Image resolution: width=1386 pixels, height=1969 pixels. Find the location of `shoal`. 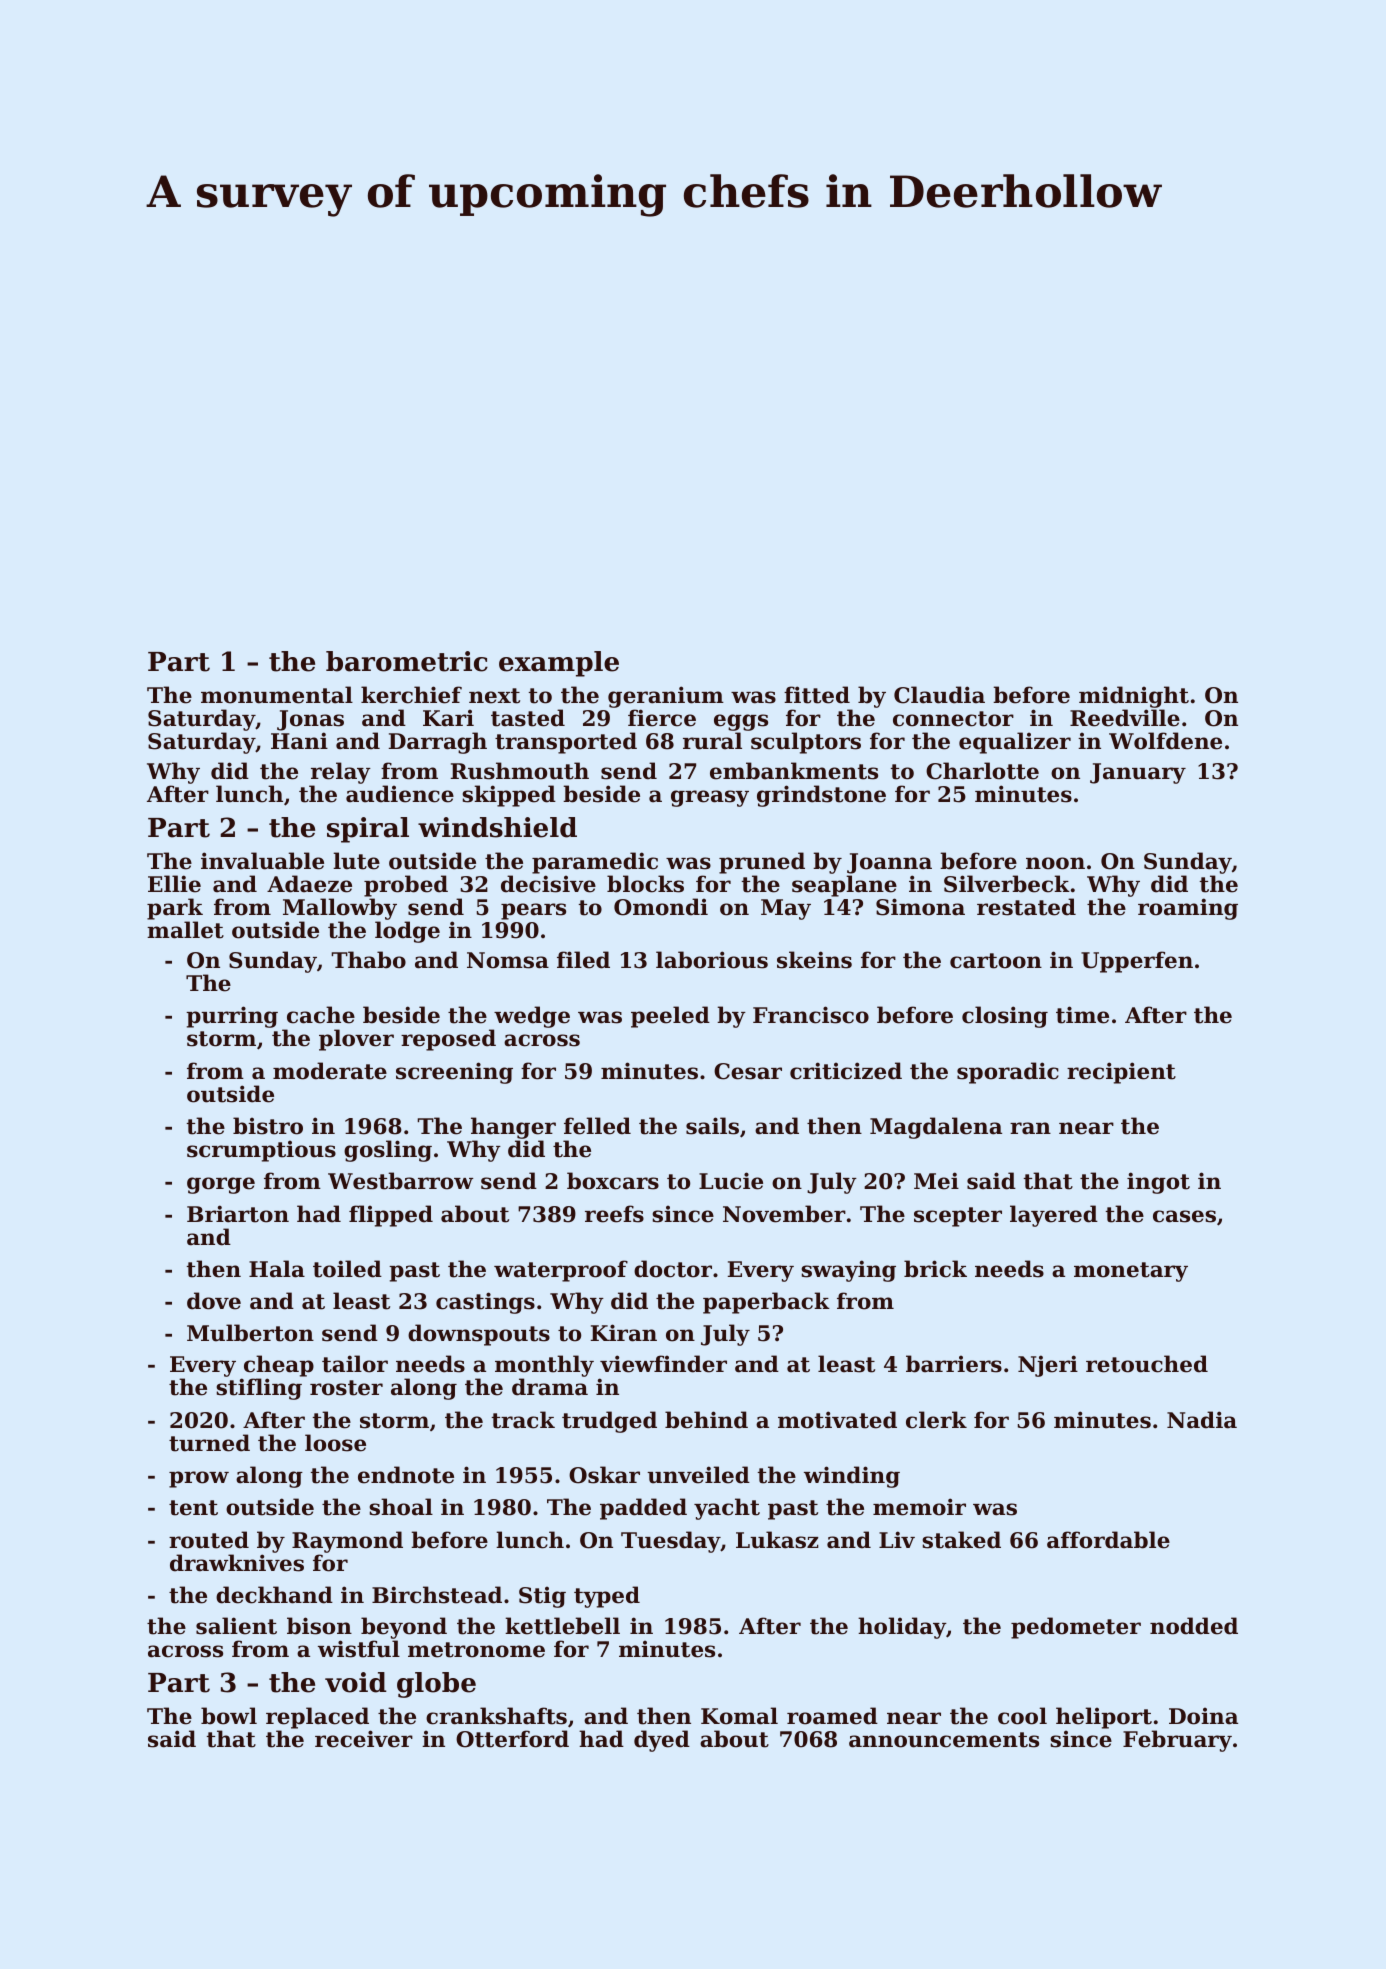

shoal is located at coordinates (401, 1507).
